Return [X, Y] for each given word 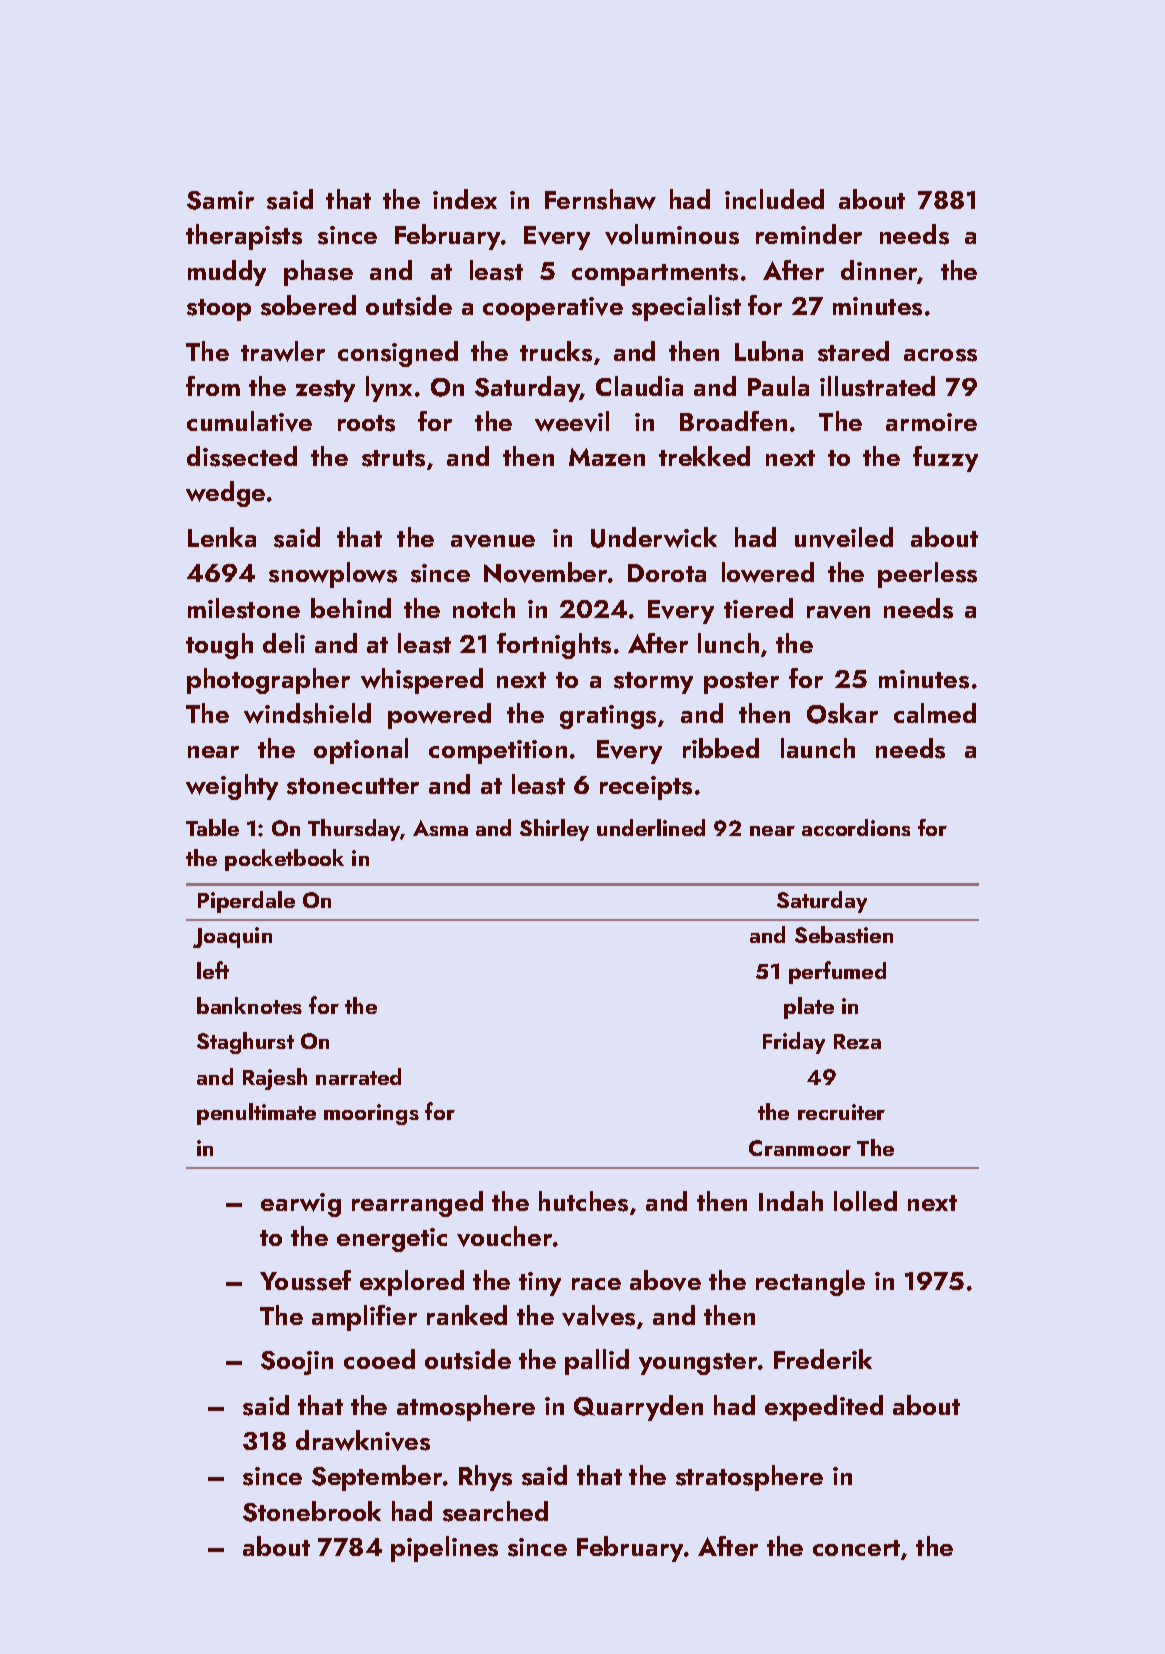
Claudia [639, 386]
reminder [809, 234]
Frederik [823, 1359]
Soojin [297, 1363]
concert [856, 1548]
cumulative [249, 421]
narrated [358, 1076]
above [665, 1280]
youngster [698, 1364]
